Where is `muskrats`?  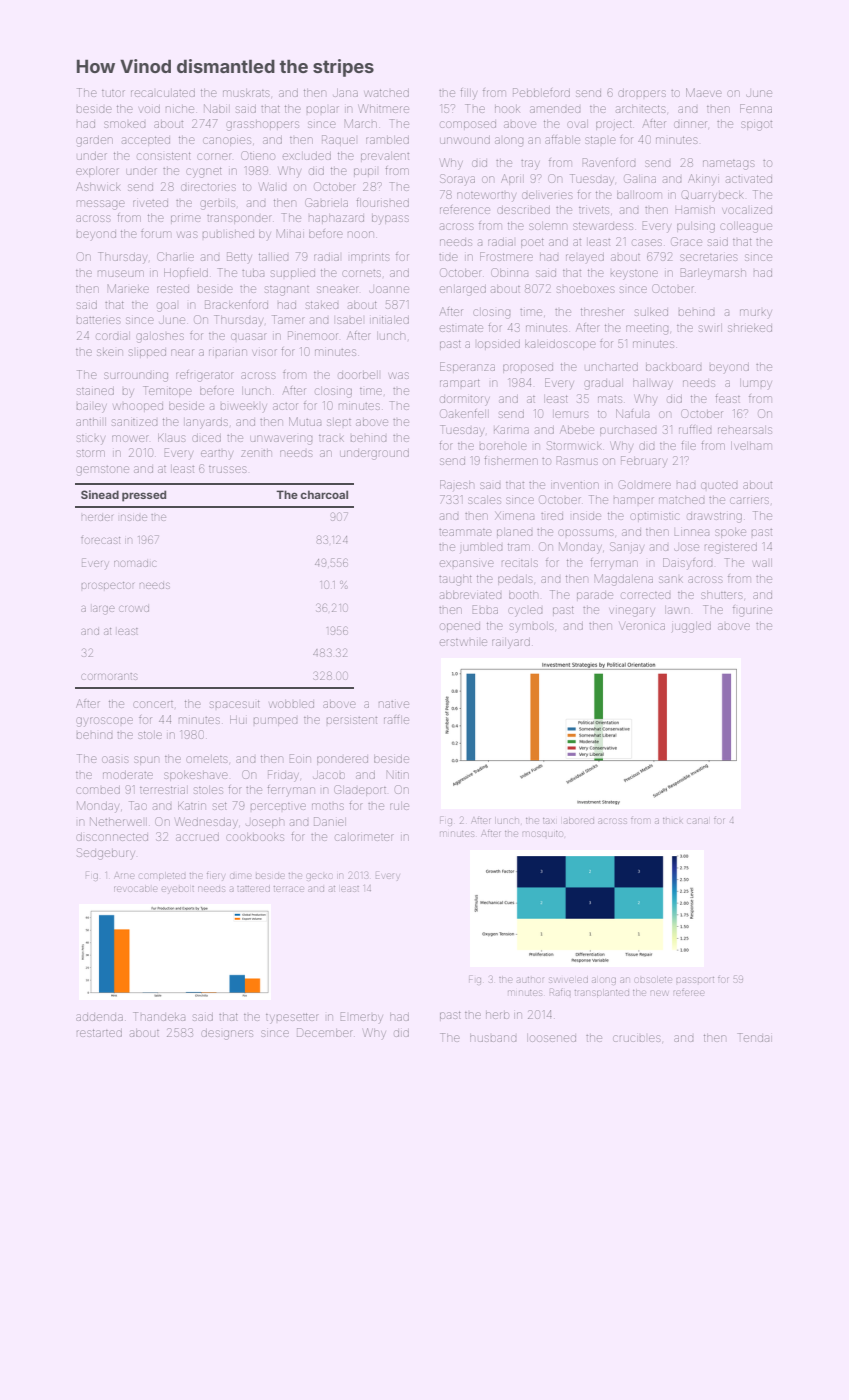
muskrats is located at coordinates (246, 93).
